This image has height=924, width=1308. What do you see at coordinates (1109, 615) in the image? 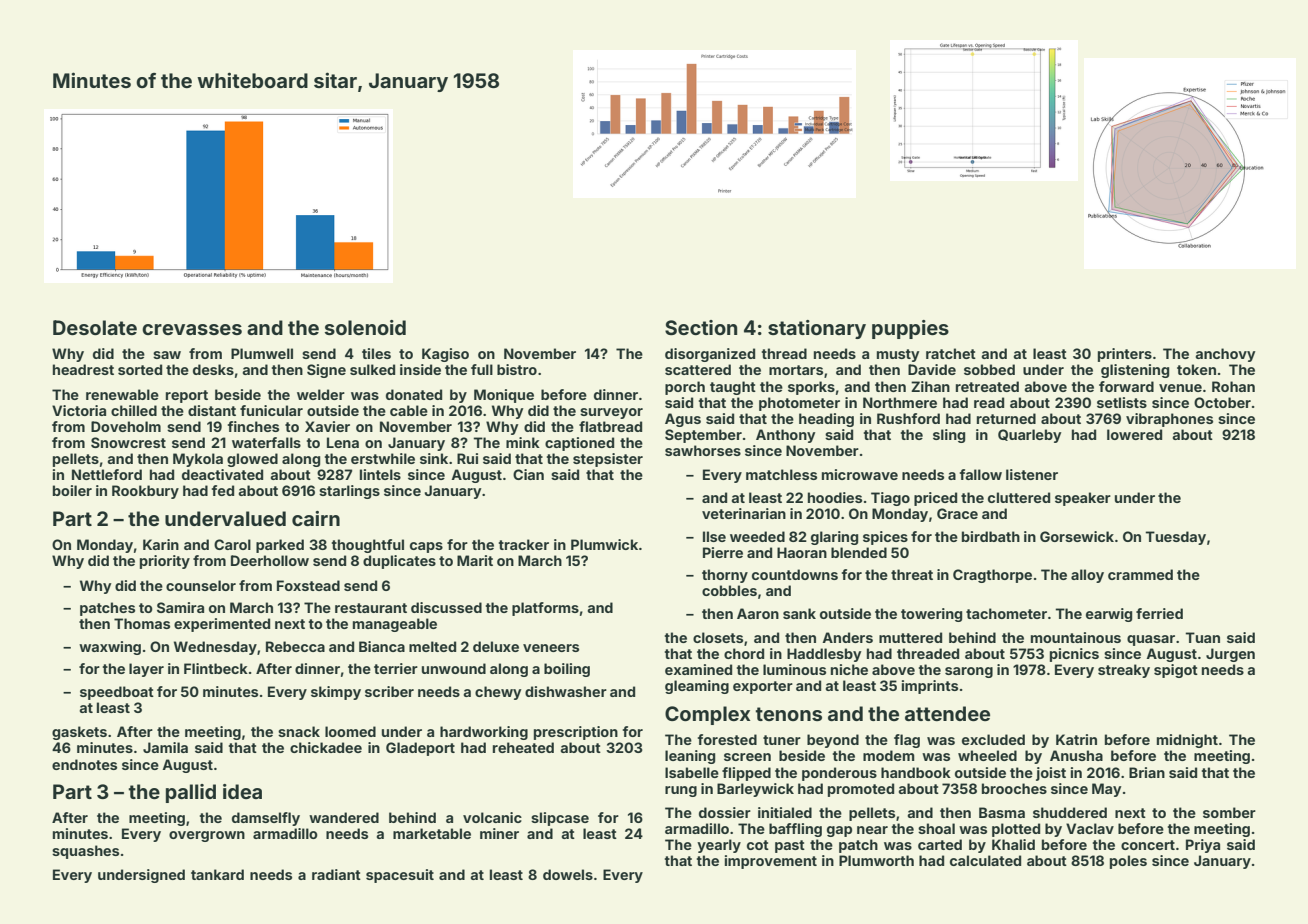
I see `earwig` at bounding box center [1109, 615].
